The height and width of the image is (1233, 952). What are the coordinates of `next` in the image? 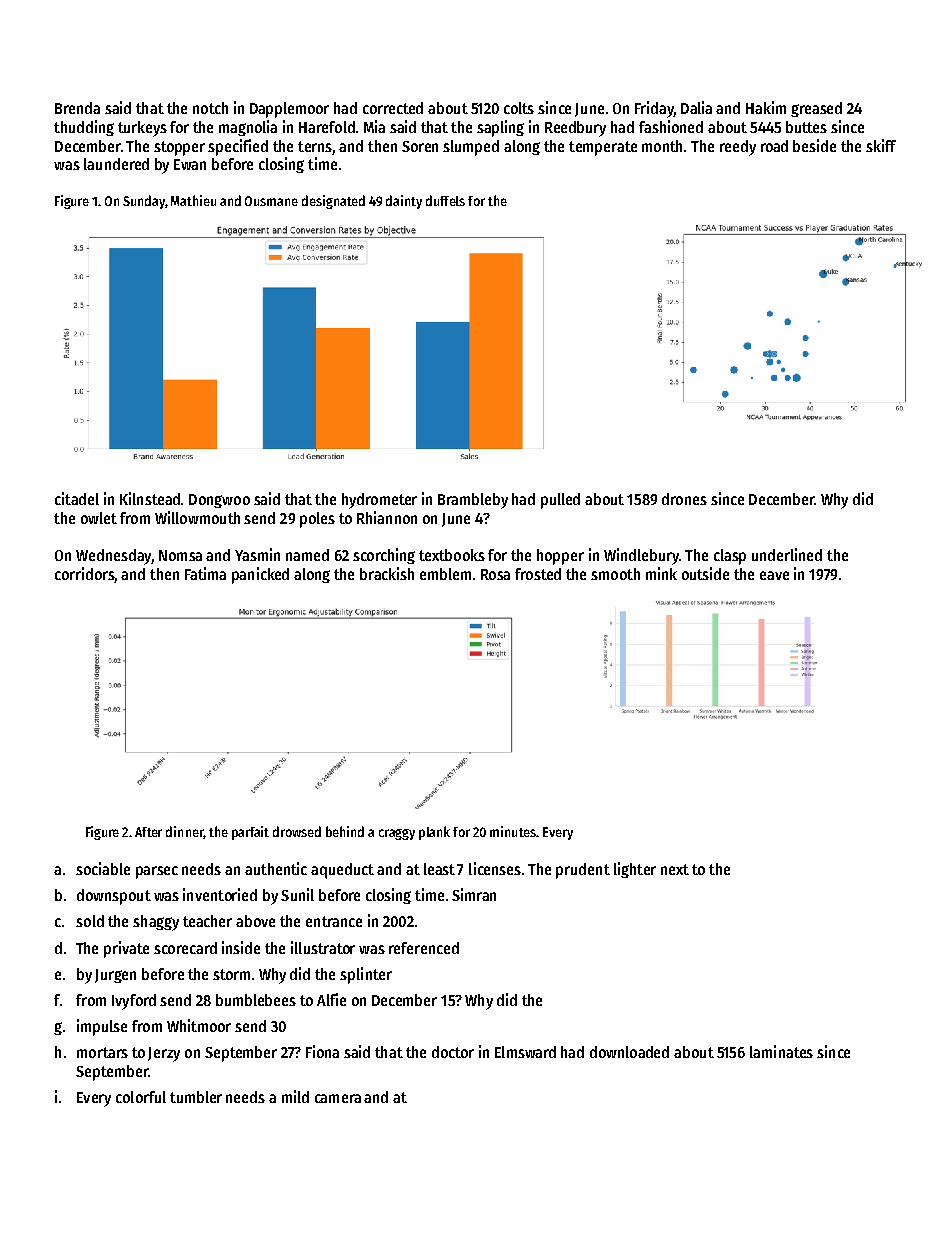 It's located at (675, 869).
